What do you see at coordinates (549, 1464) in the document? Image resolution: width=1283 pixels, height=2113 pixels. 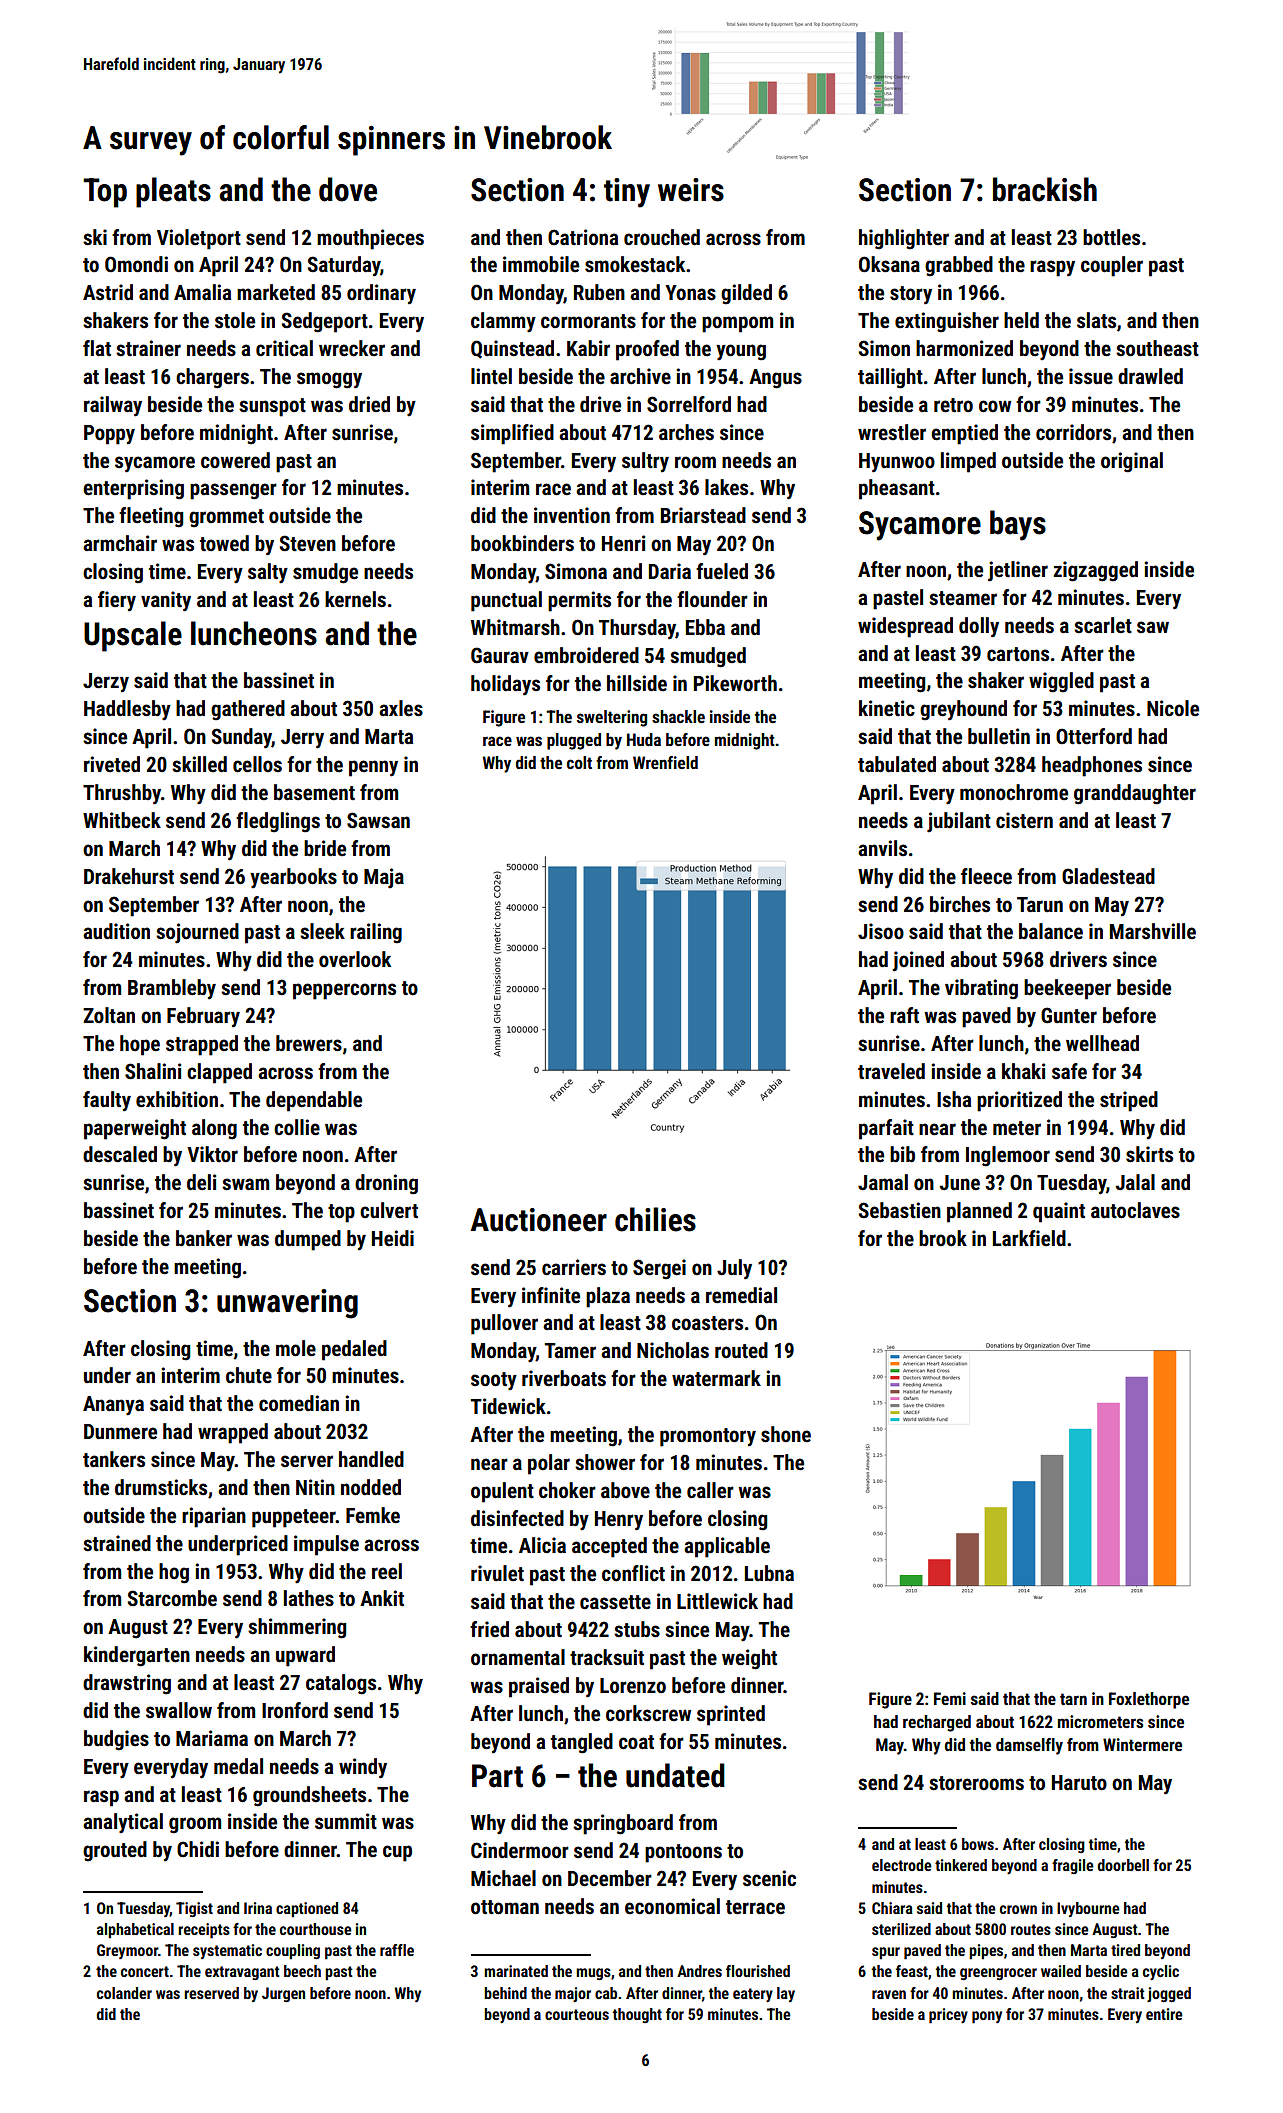 I see `polar` at bounding box center [549, 1464].
